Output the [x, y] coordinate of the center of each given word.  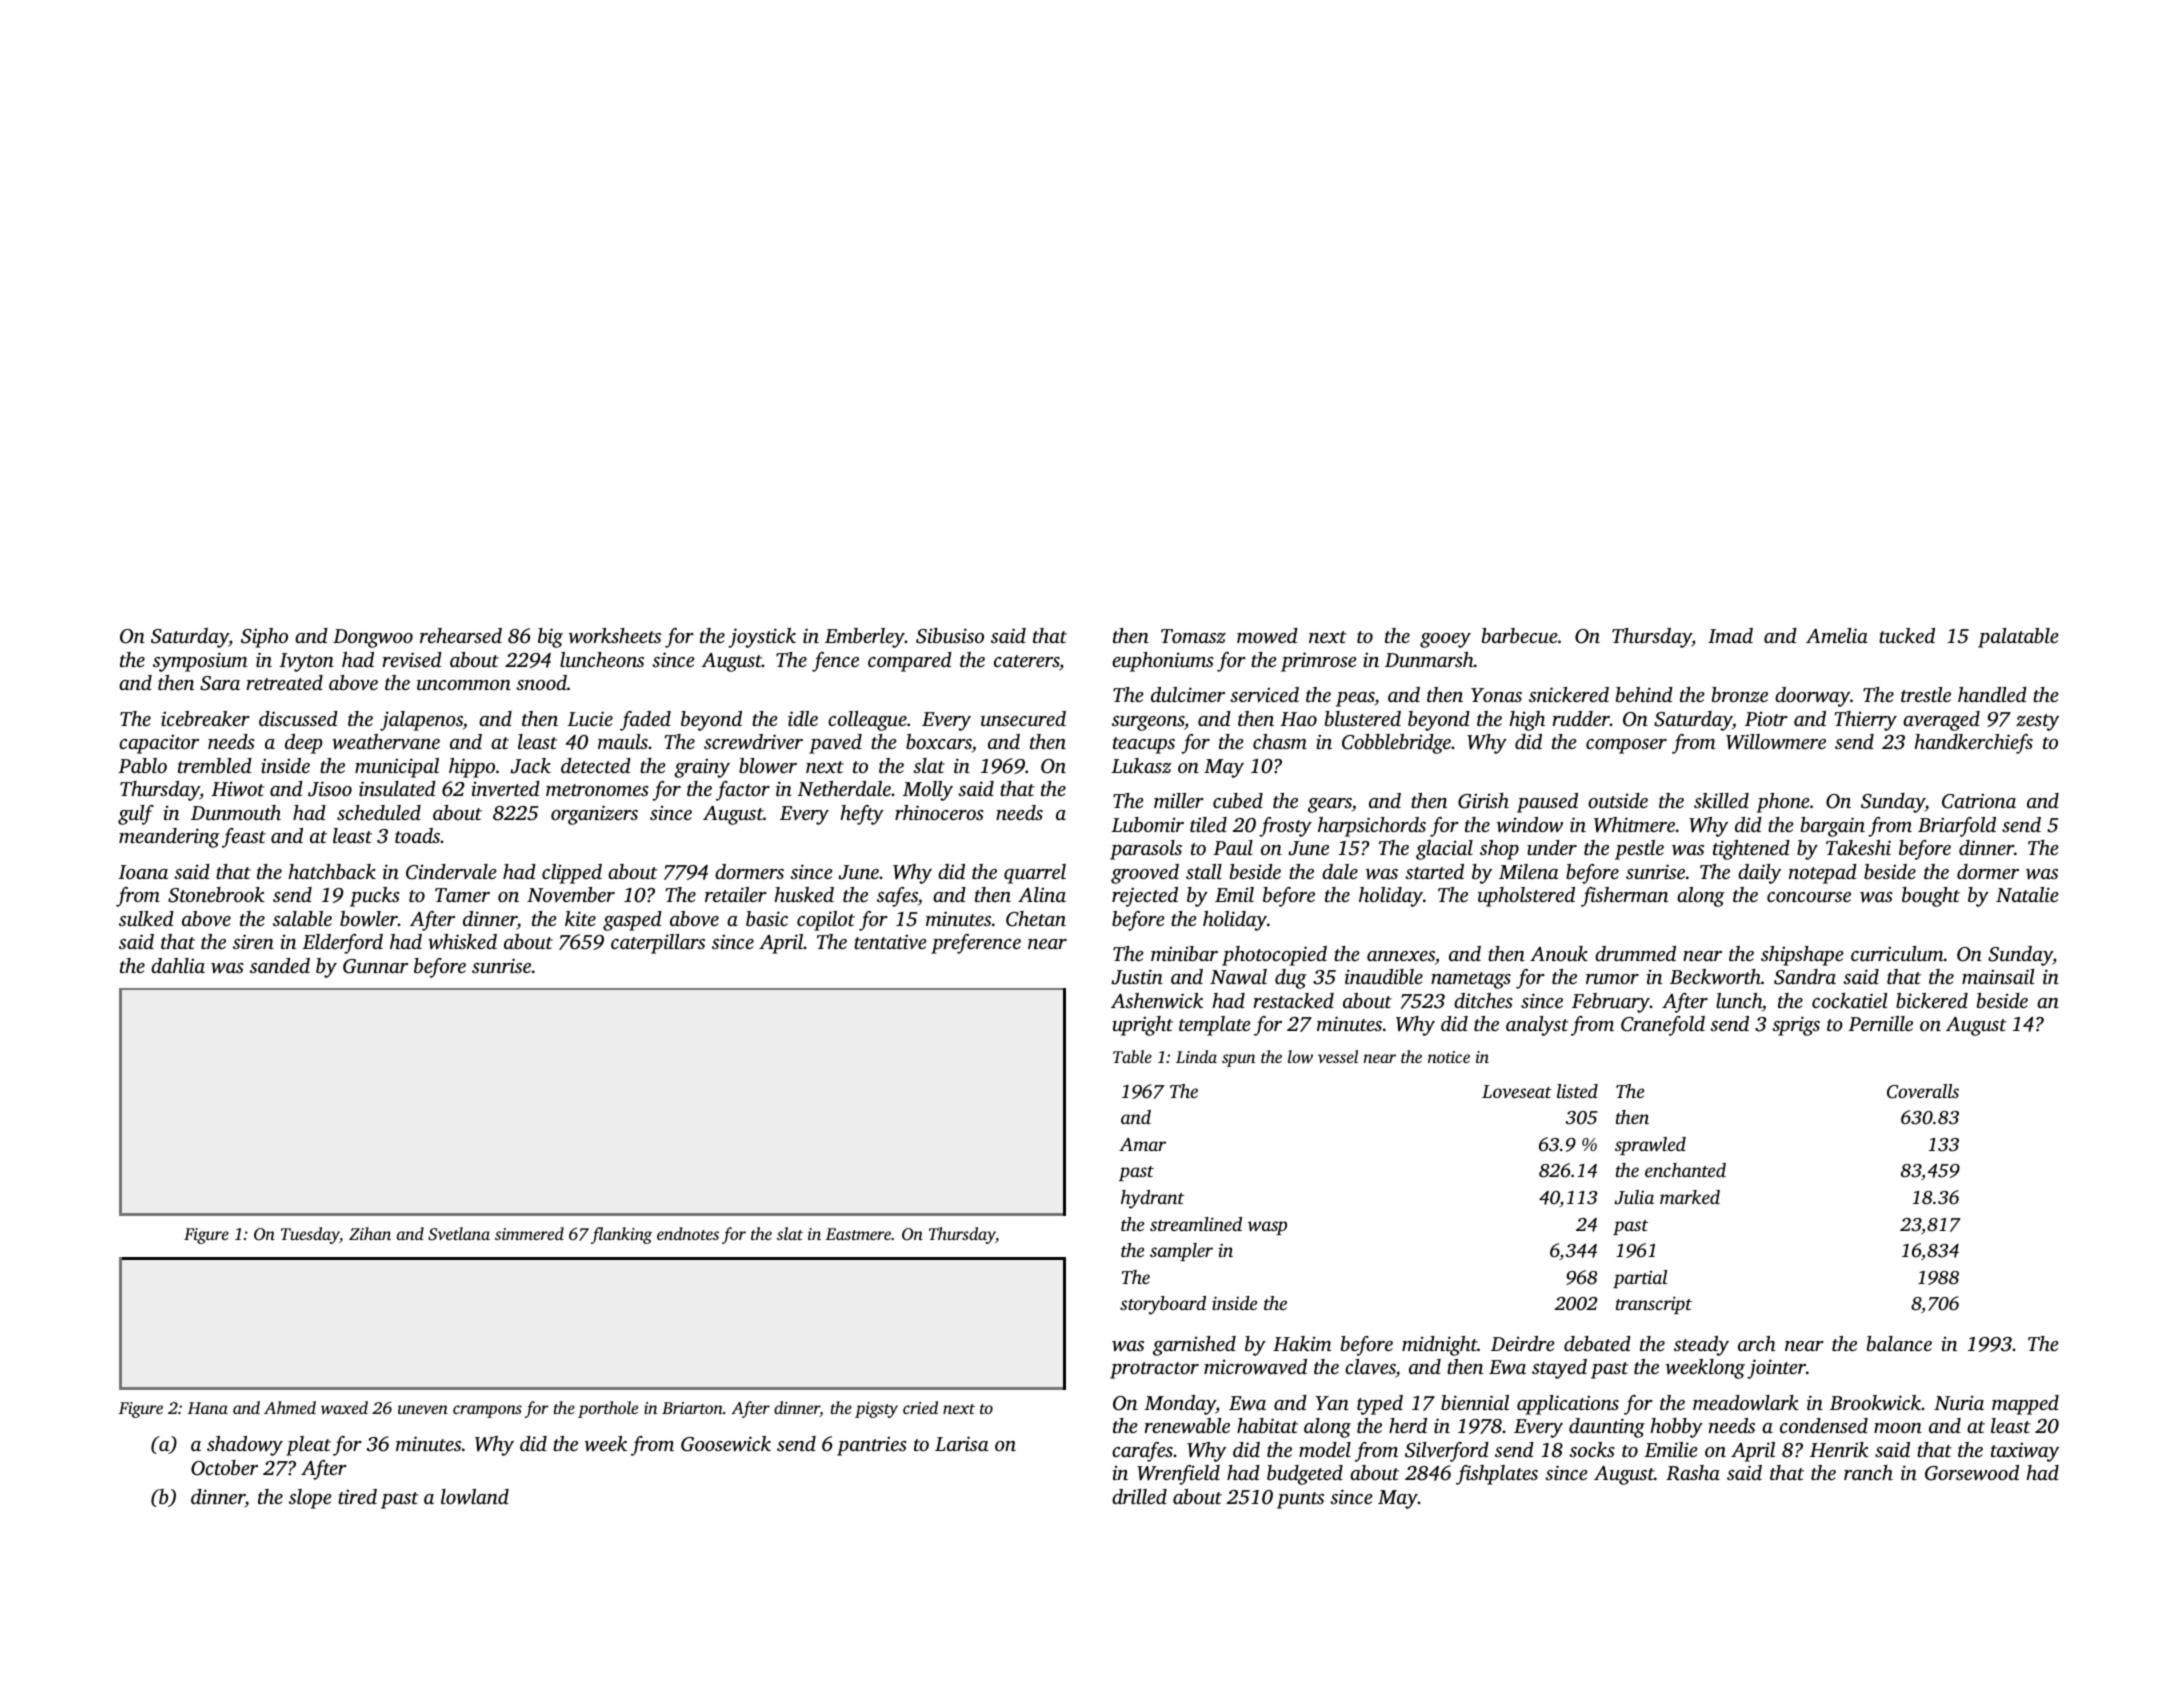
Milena [1528, 871]
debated [1597, 1343]
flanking [621, 1235]
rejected [1145, 897]
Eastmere [858, 1234]
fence [835, 662]
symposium [200, 662]
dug [1291, 979]
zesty [2037, 722]
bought [1931, 897]
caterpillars [658, 944]
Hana [208, 1408]
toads [417, 835]
